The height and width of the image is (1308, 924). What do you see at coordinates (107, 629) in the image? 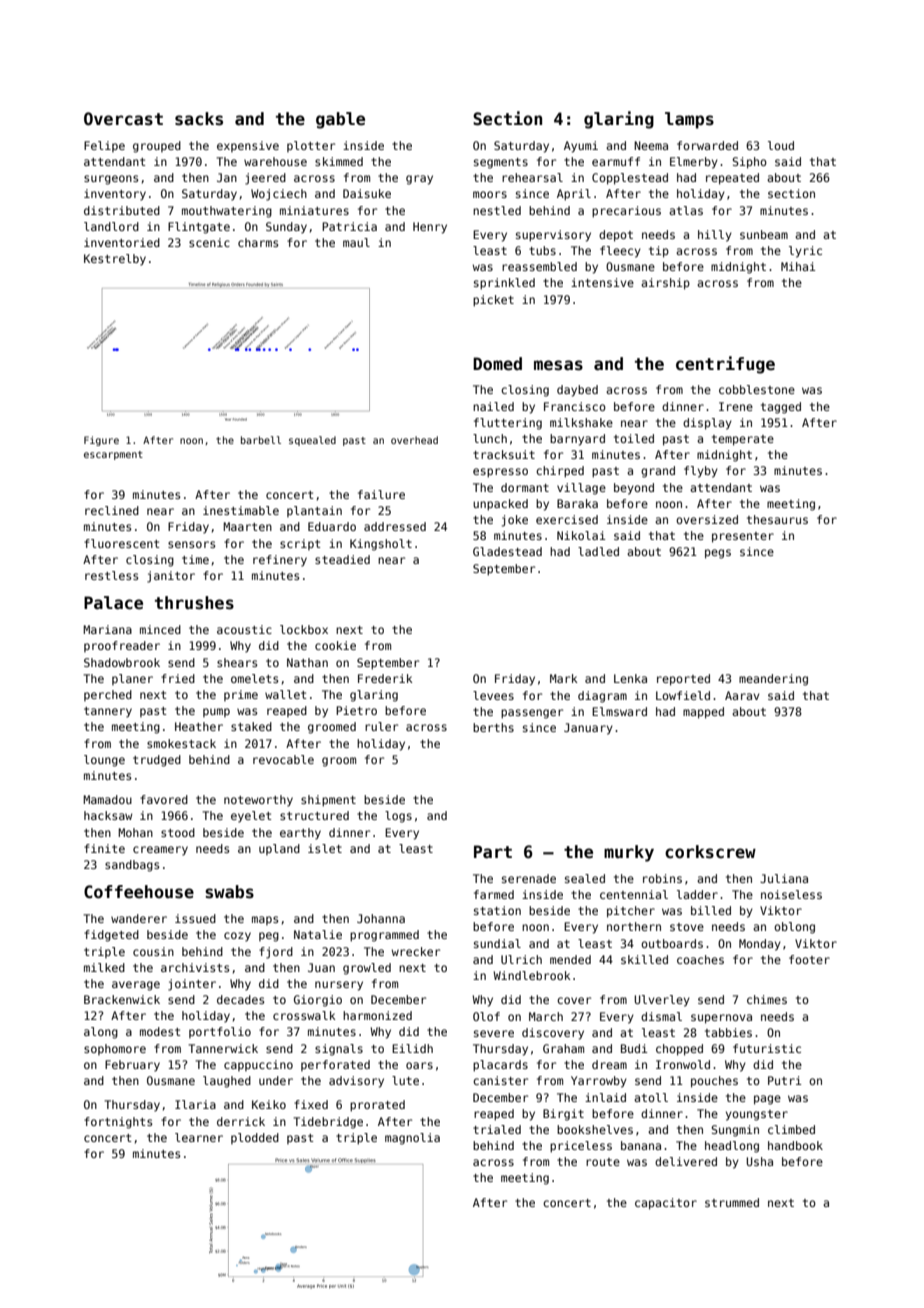
I see `Mariana` at bounding box center [107, 629].
